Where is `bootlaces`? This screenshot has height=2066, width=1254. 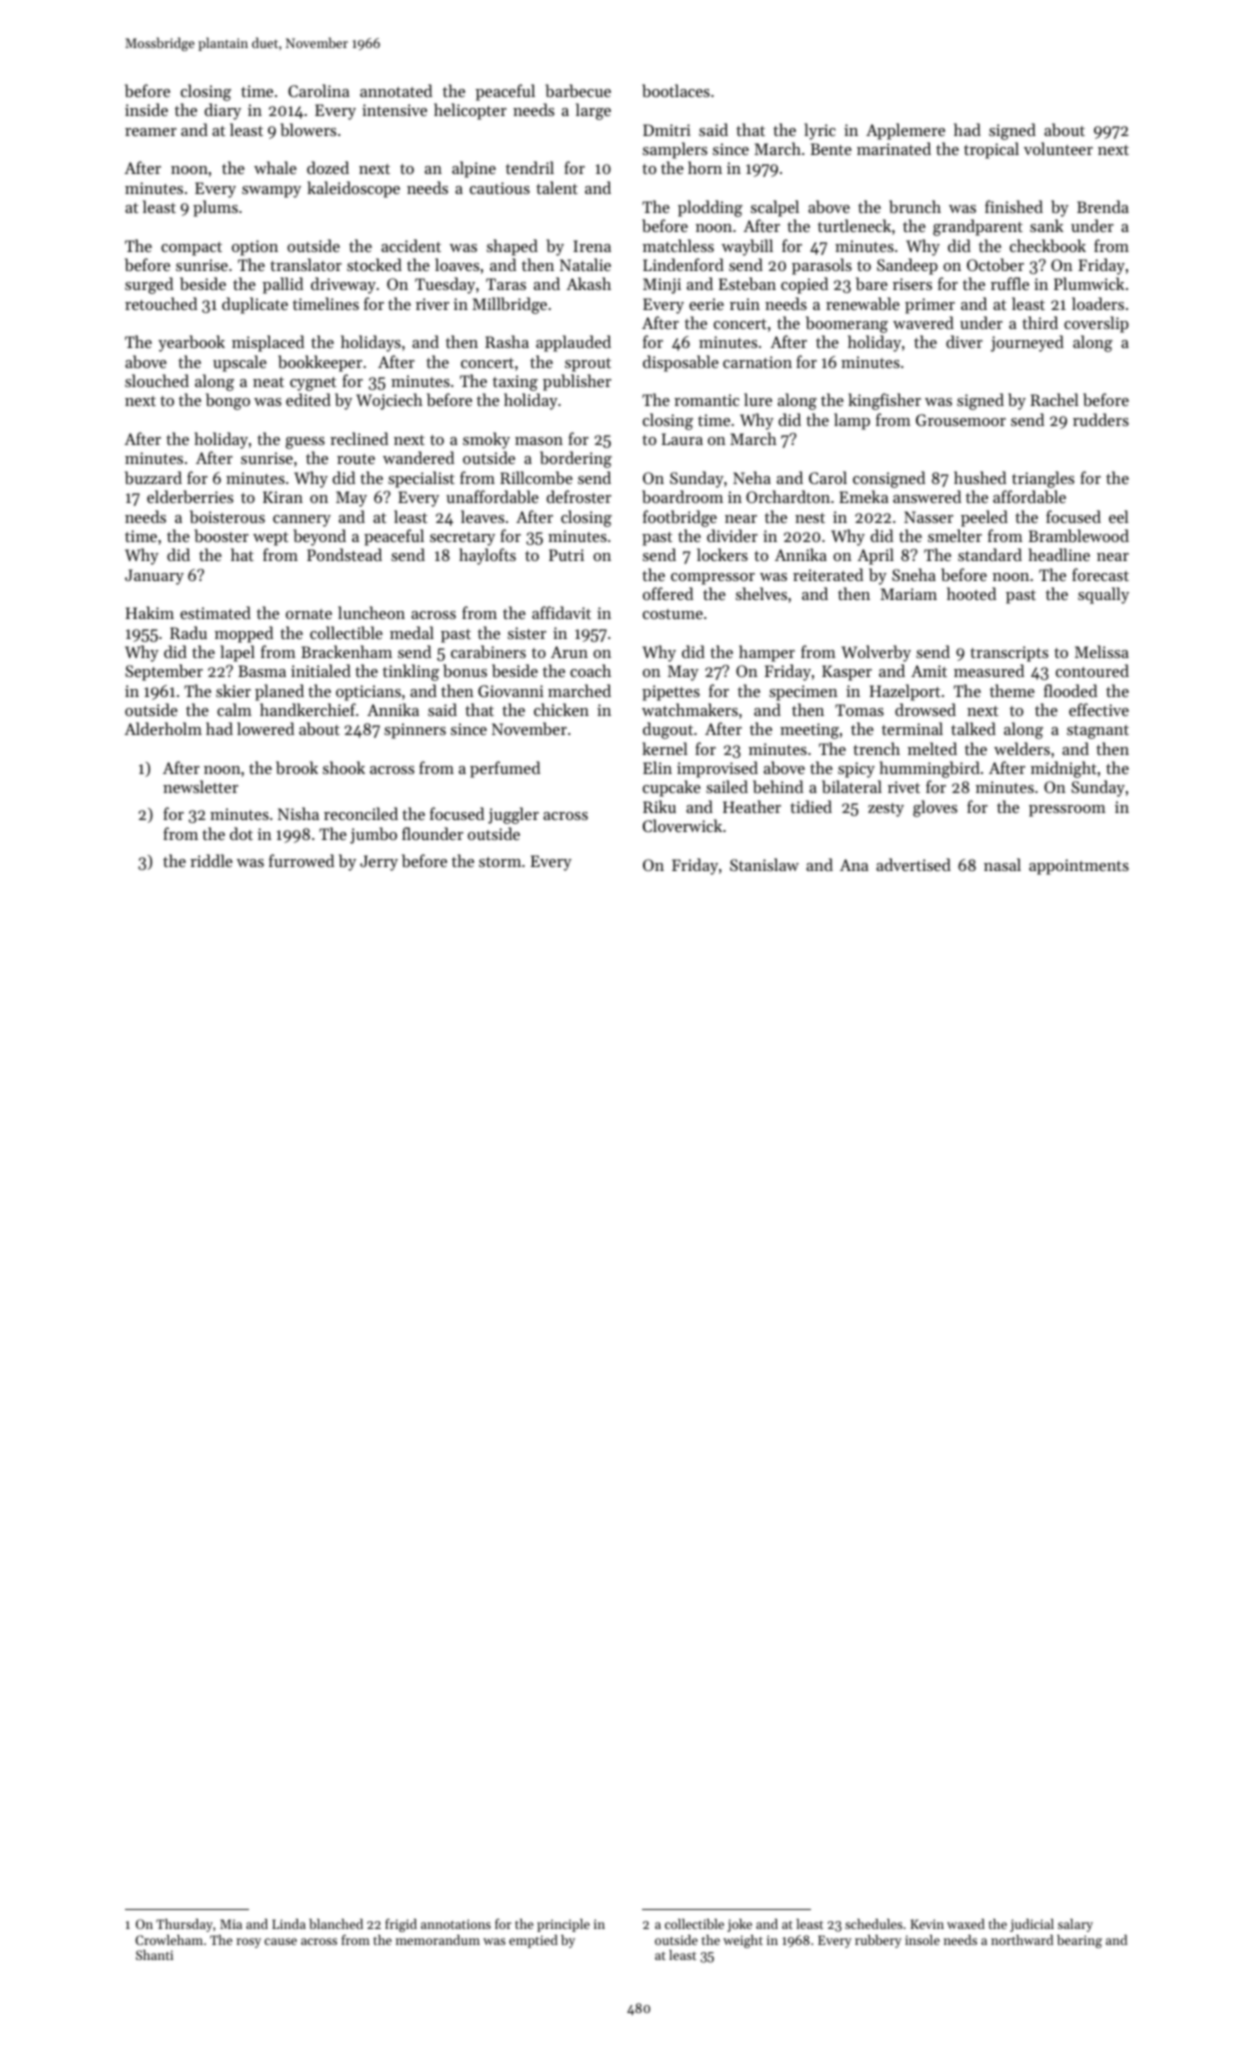 bootlaces is located at coordinates (676, 90).
